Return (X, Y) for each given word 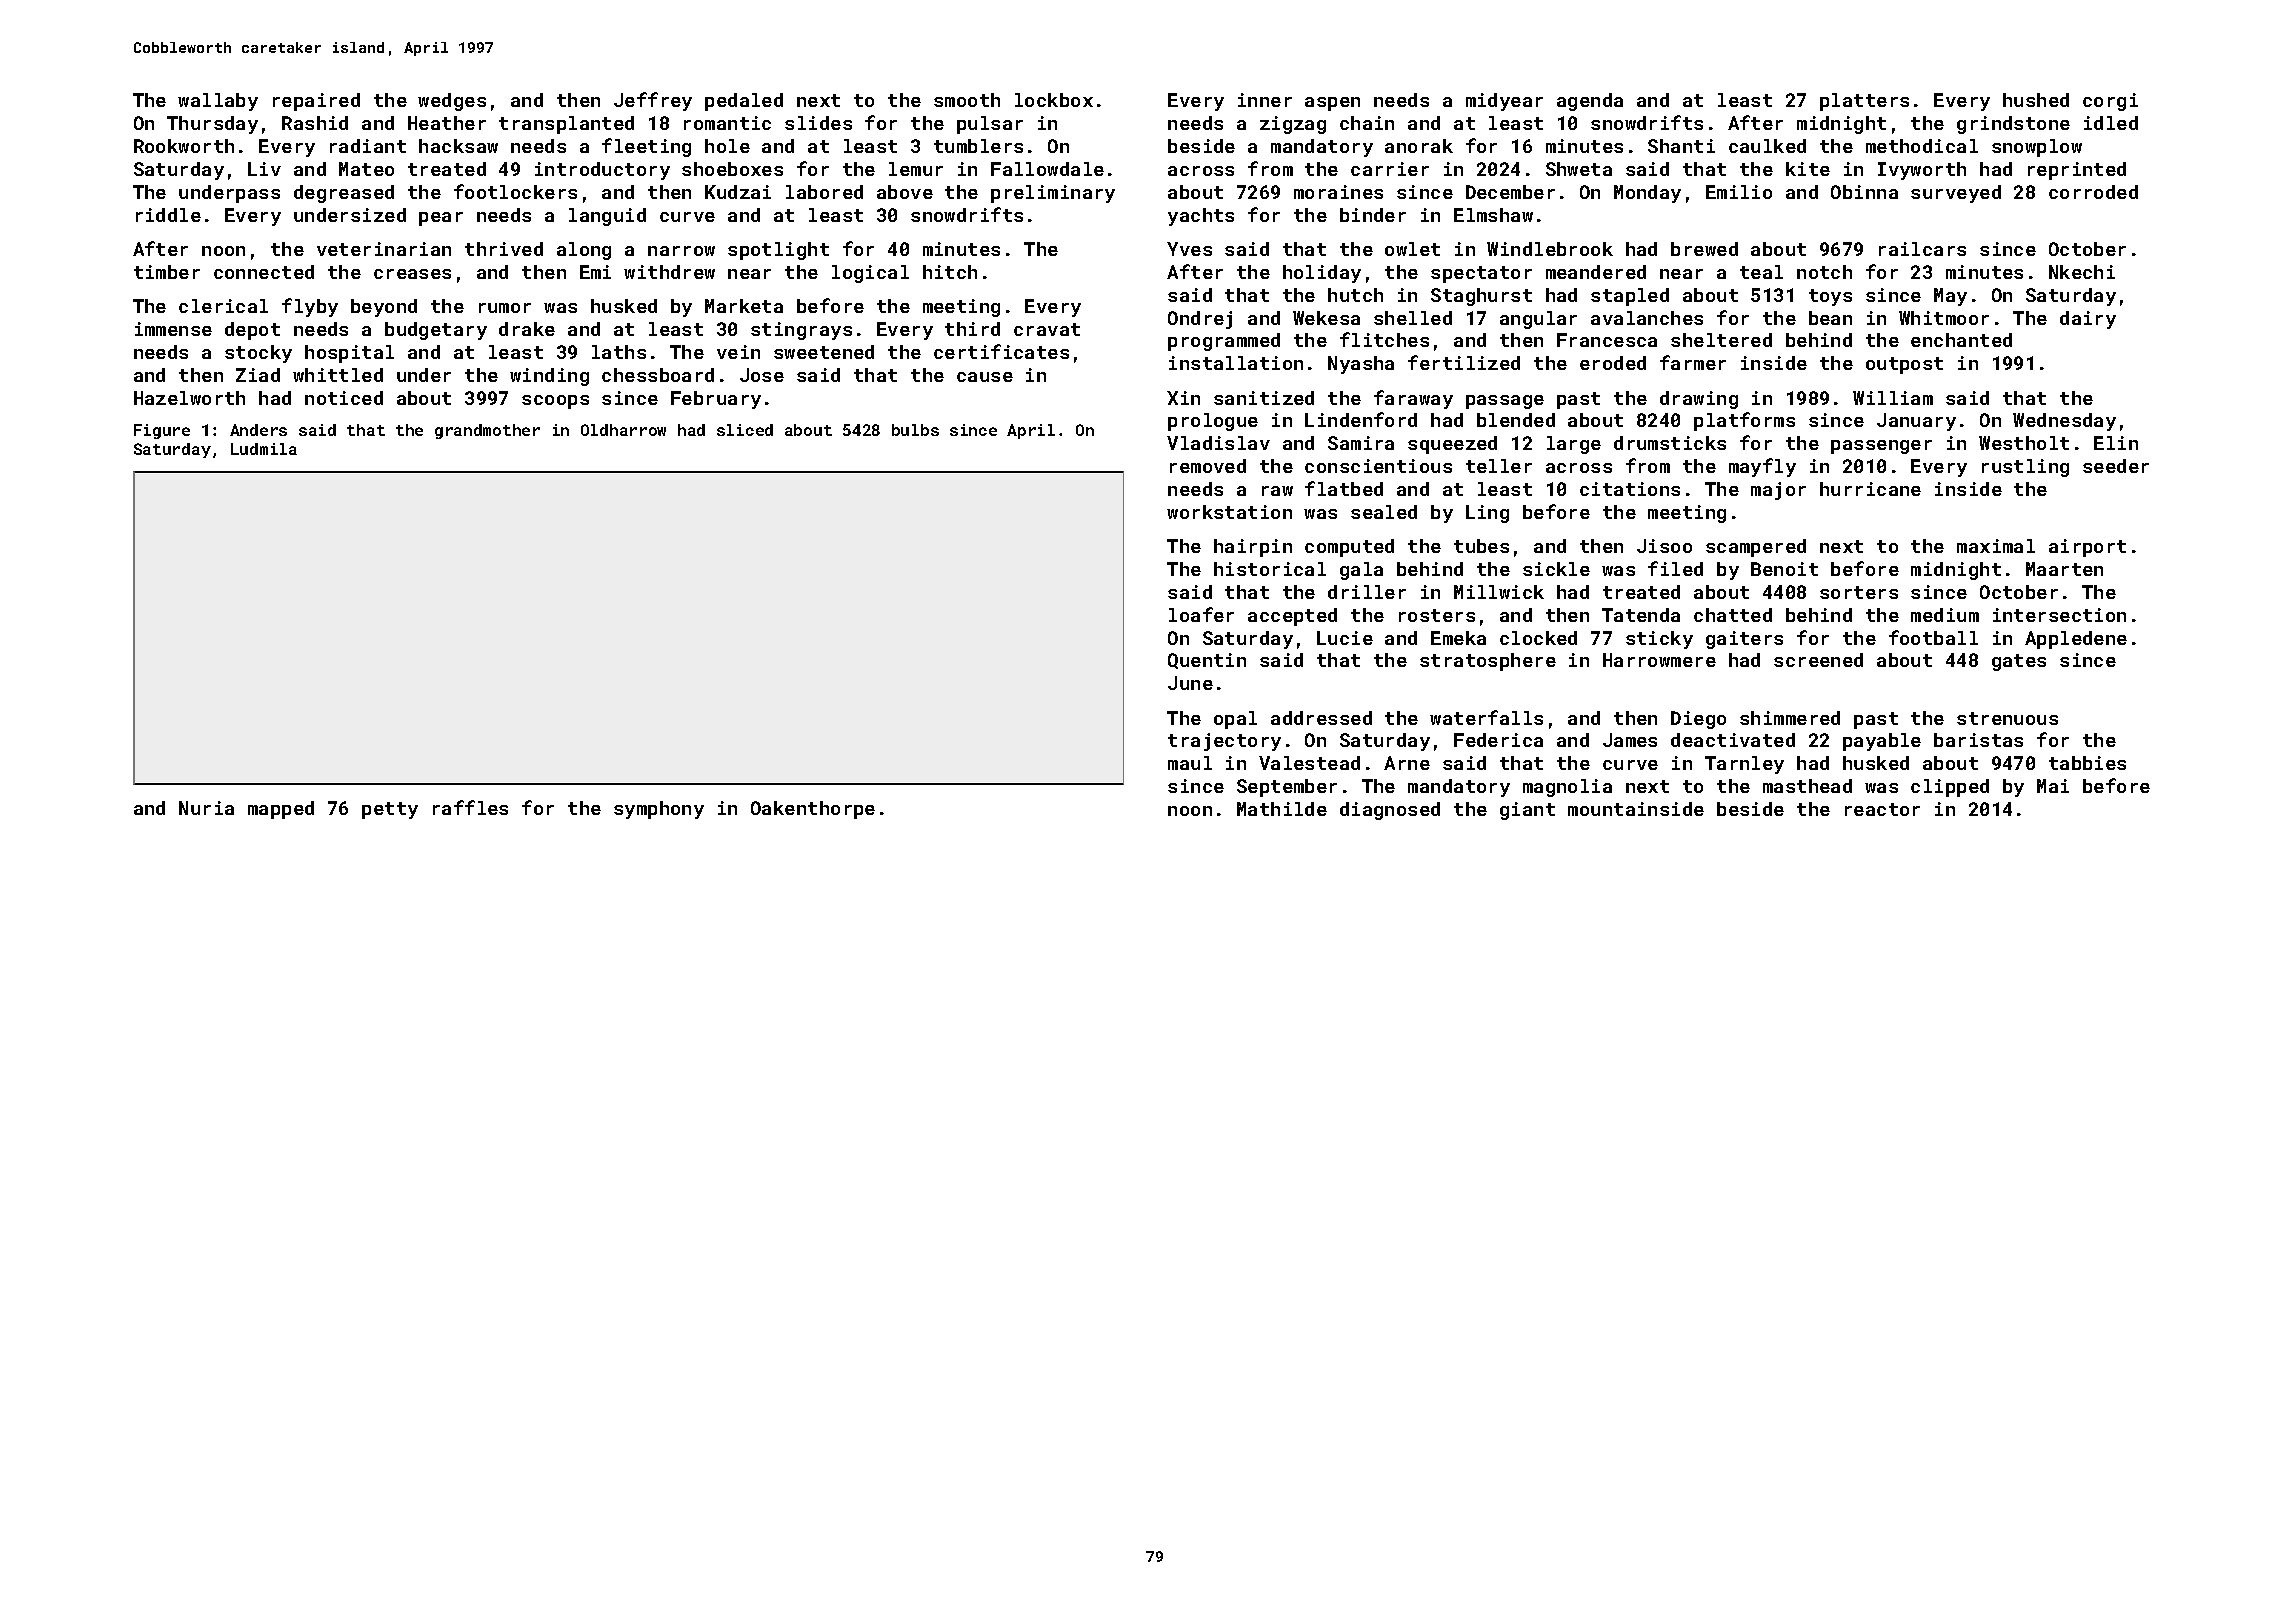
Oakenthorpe (813, 810)
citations (1630, 489)
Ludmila (264, 449)
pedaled (744, 102)
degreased (344, 194)
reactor (1882, 809)
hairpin (1253, 548)
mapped (281, 810)
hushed (2036, 100)
